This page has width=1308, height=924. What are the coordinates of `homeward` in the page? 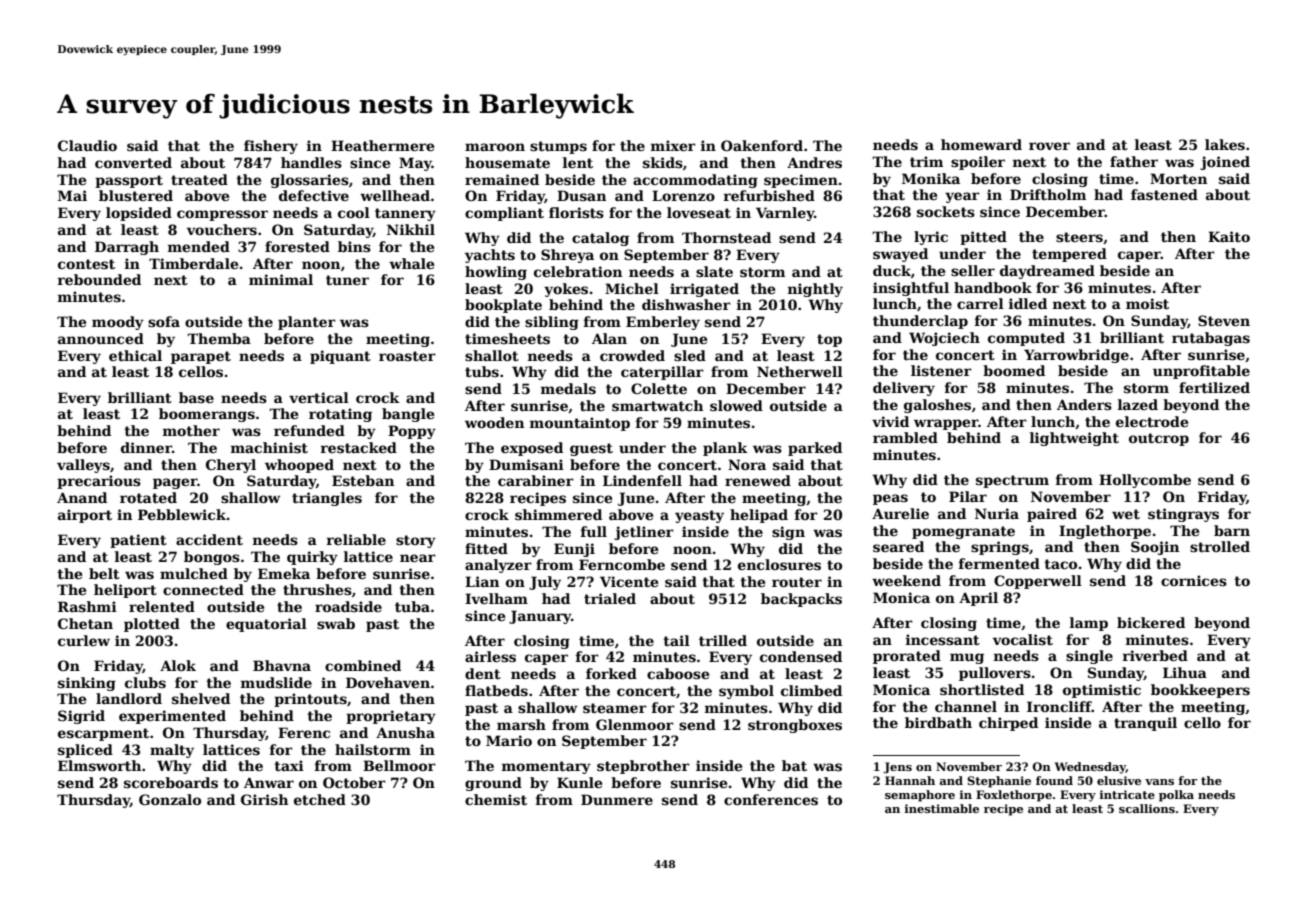 It's located at (981, 144).
